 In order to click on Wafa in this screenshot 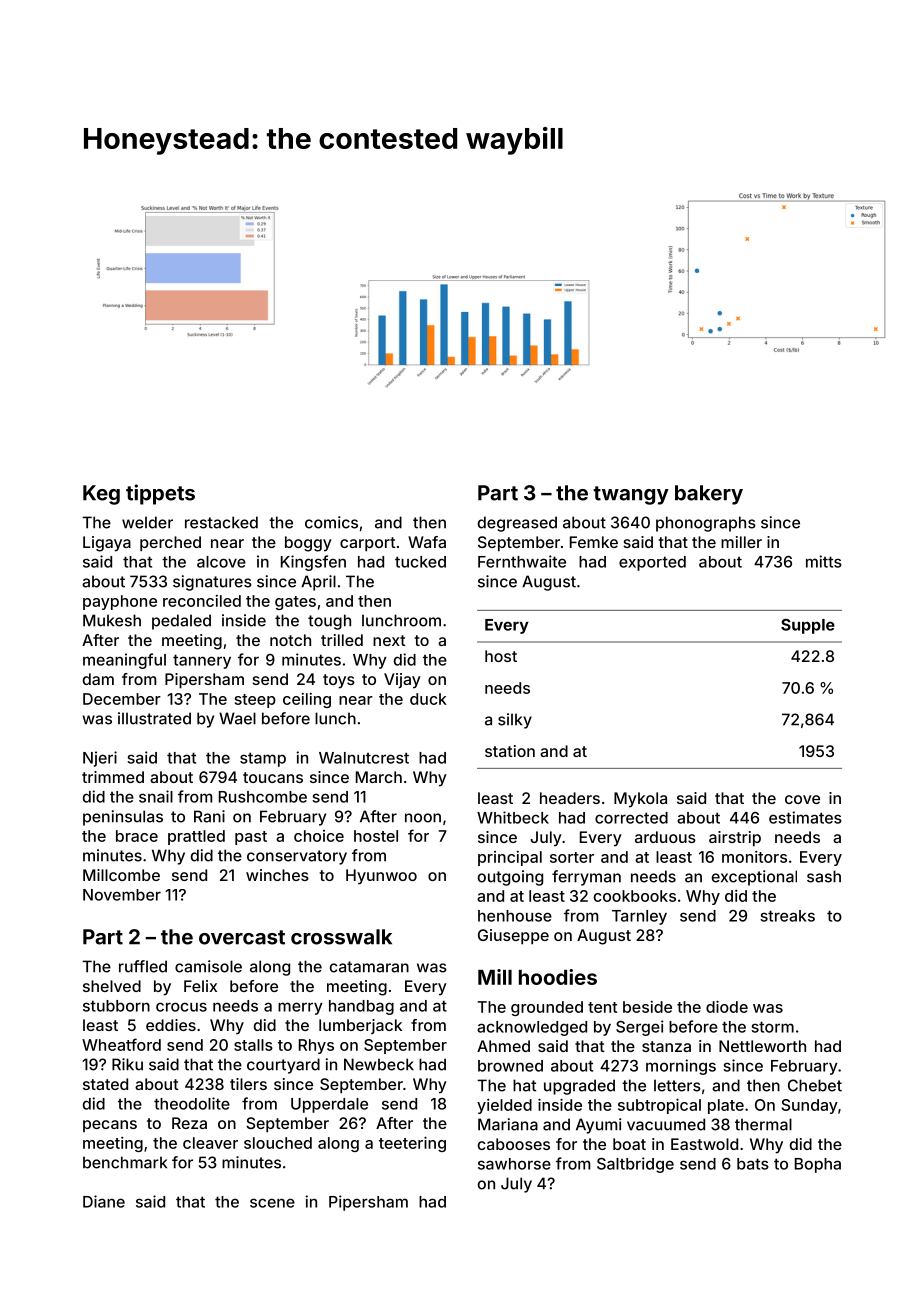, I will do `click(427, 542)`.
